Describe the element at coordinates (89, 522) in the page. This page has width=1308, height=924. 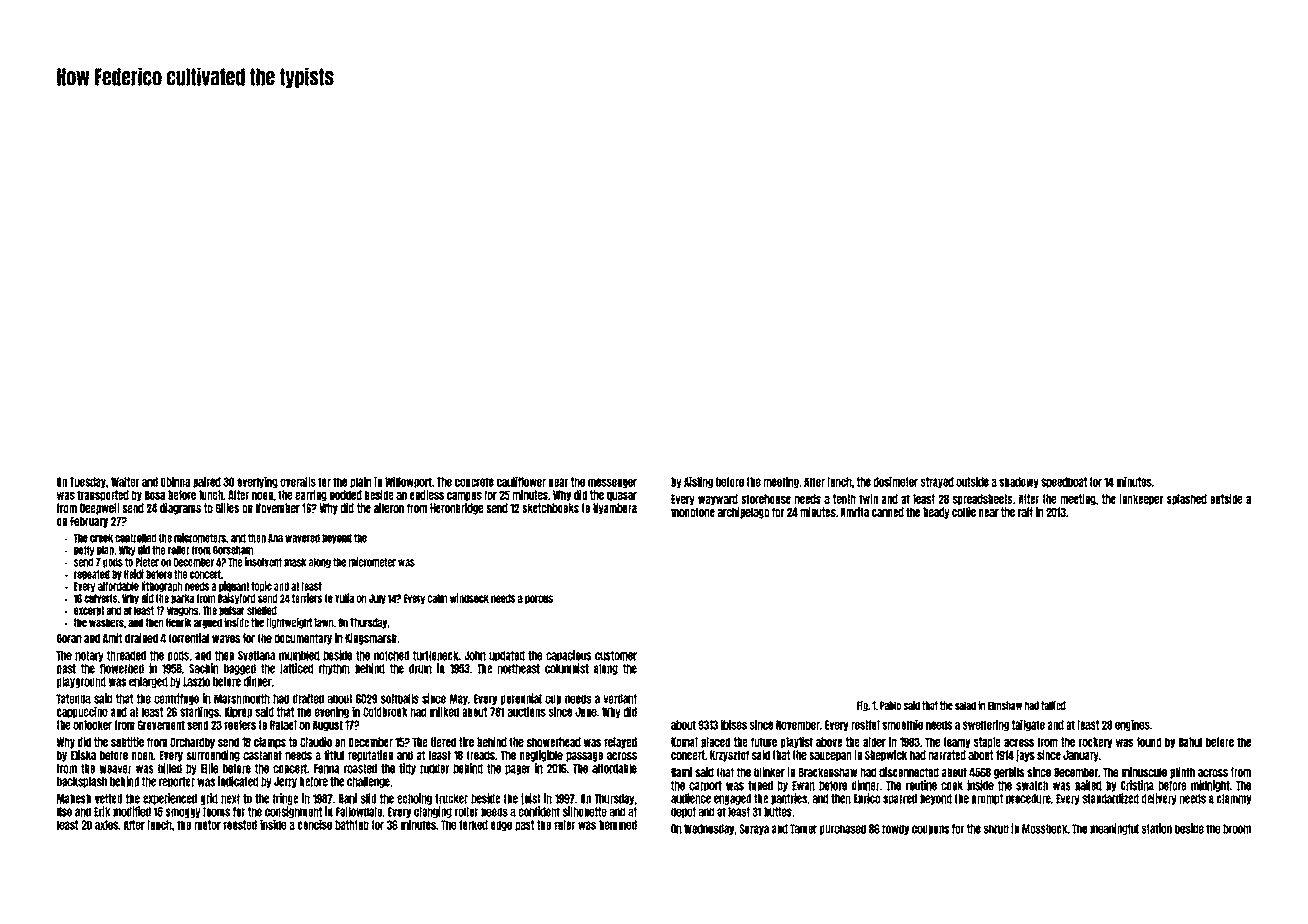
I see `February` at that location.
